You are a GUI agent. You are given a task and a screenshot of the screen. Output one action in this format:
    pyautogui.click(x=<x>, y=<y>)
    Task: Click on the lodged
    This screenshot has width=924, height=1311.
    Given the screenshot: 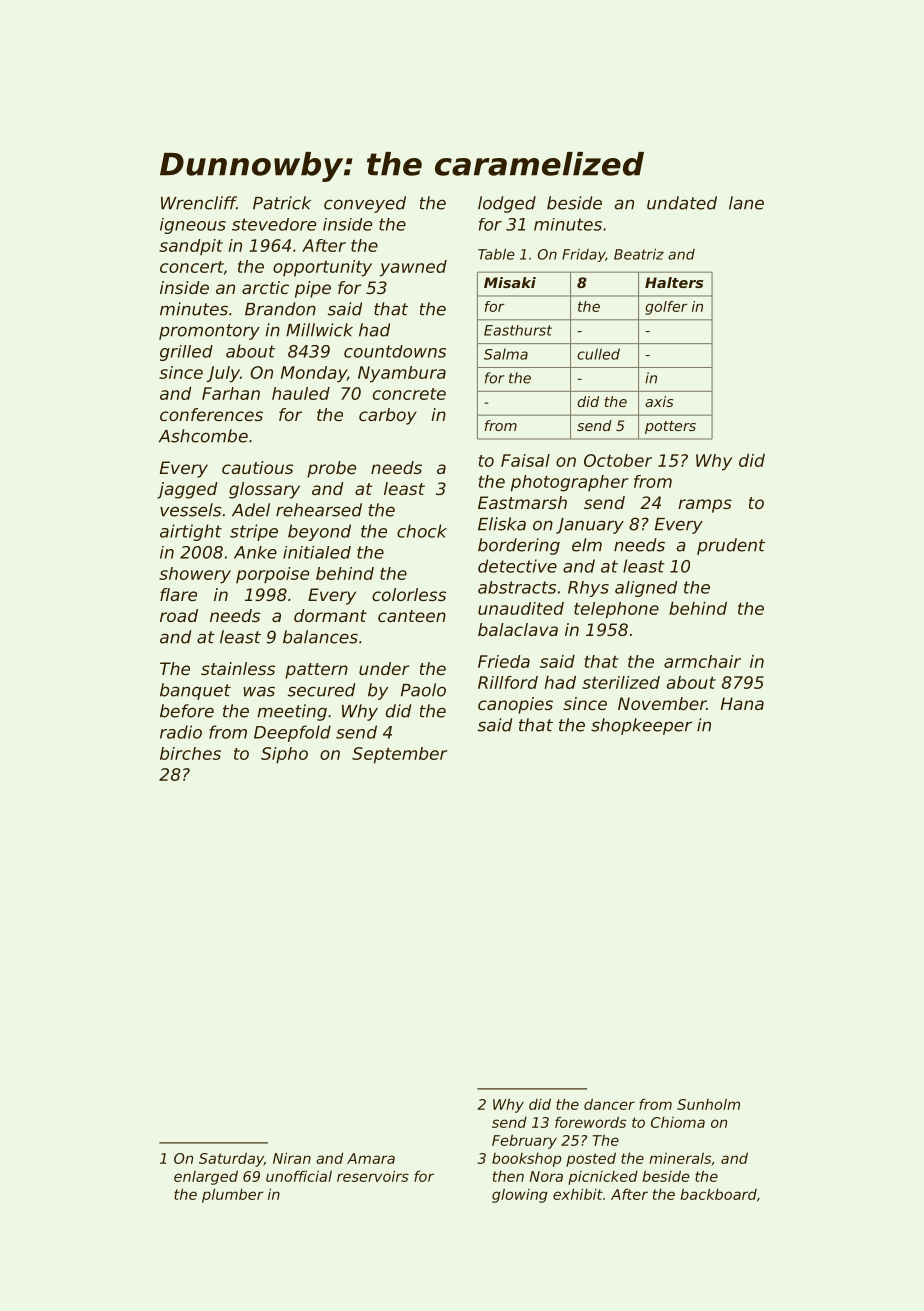 What is the action you would take?
    pyautogui.click(x=507, y=204)
